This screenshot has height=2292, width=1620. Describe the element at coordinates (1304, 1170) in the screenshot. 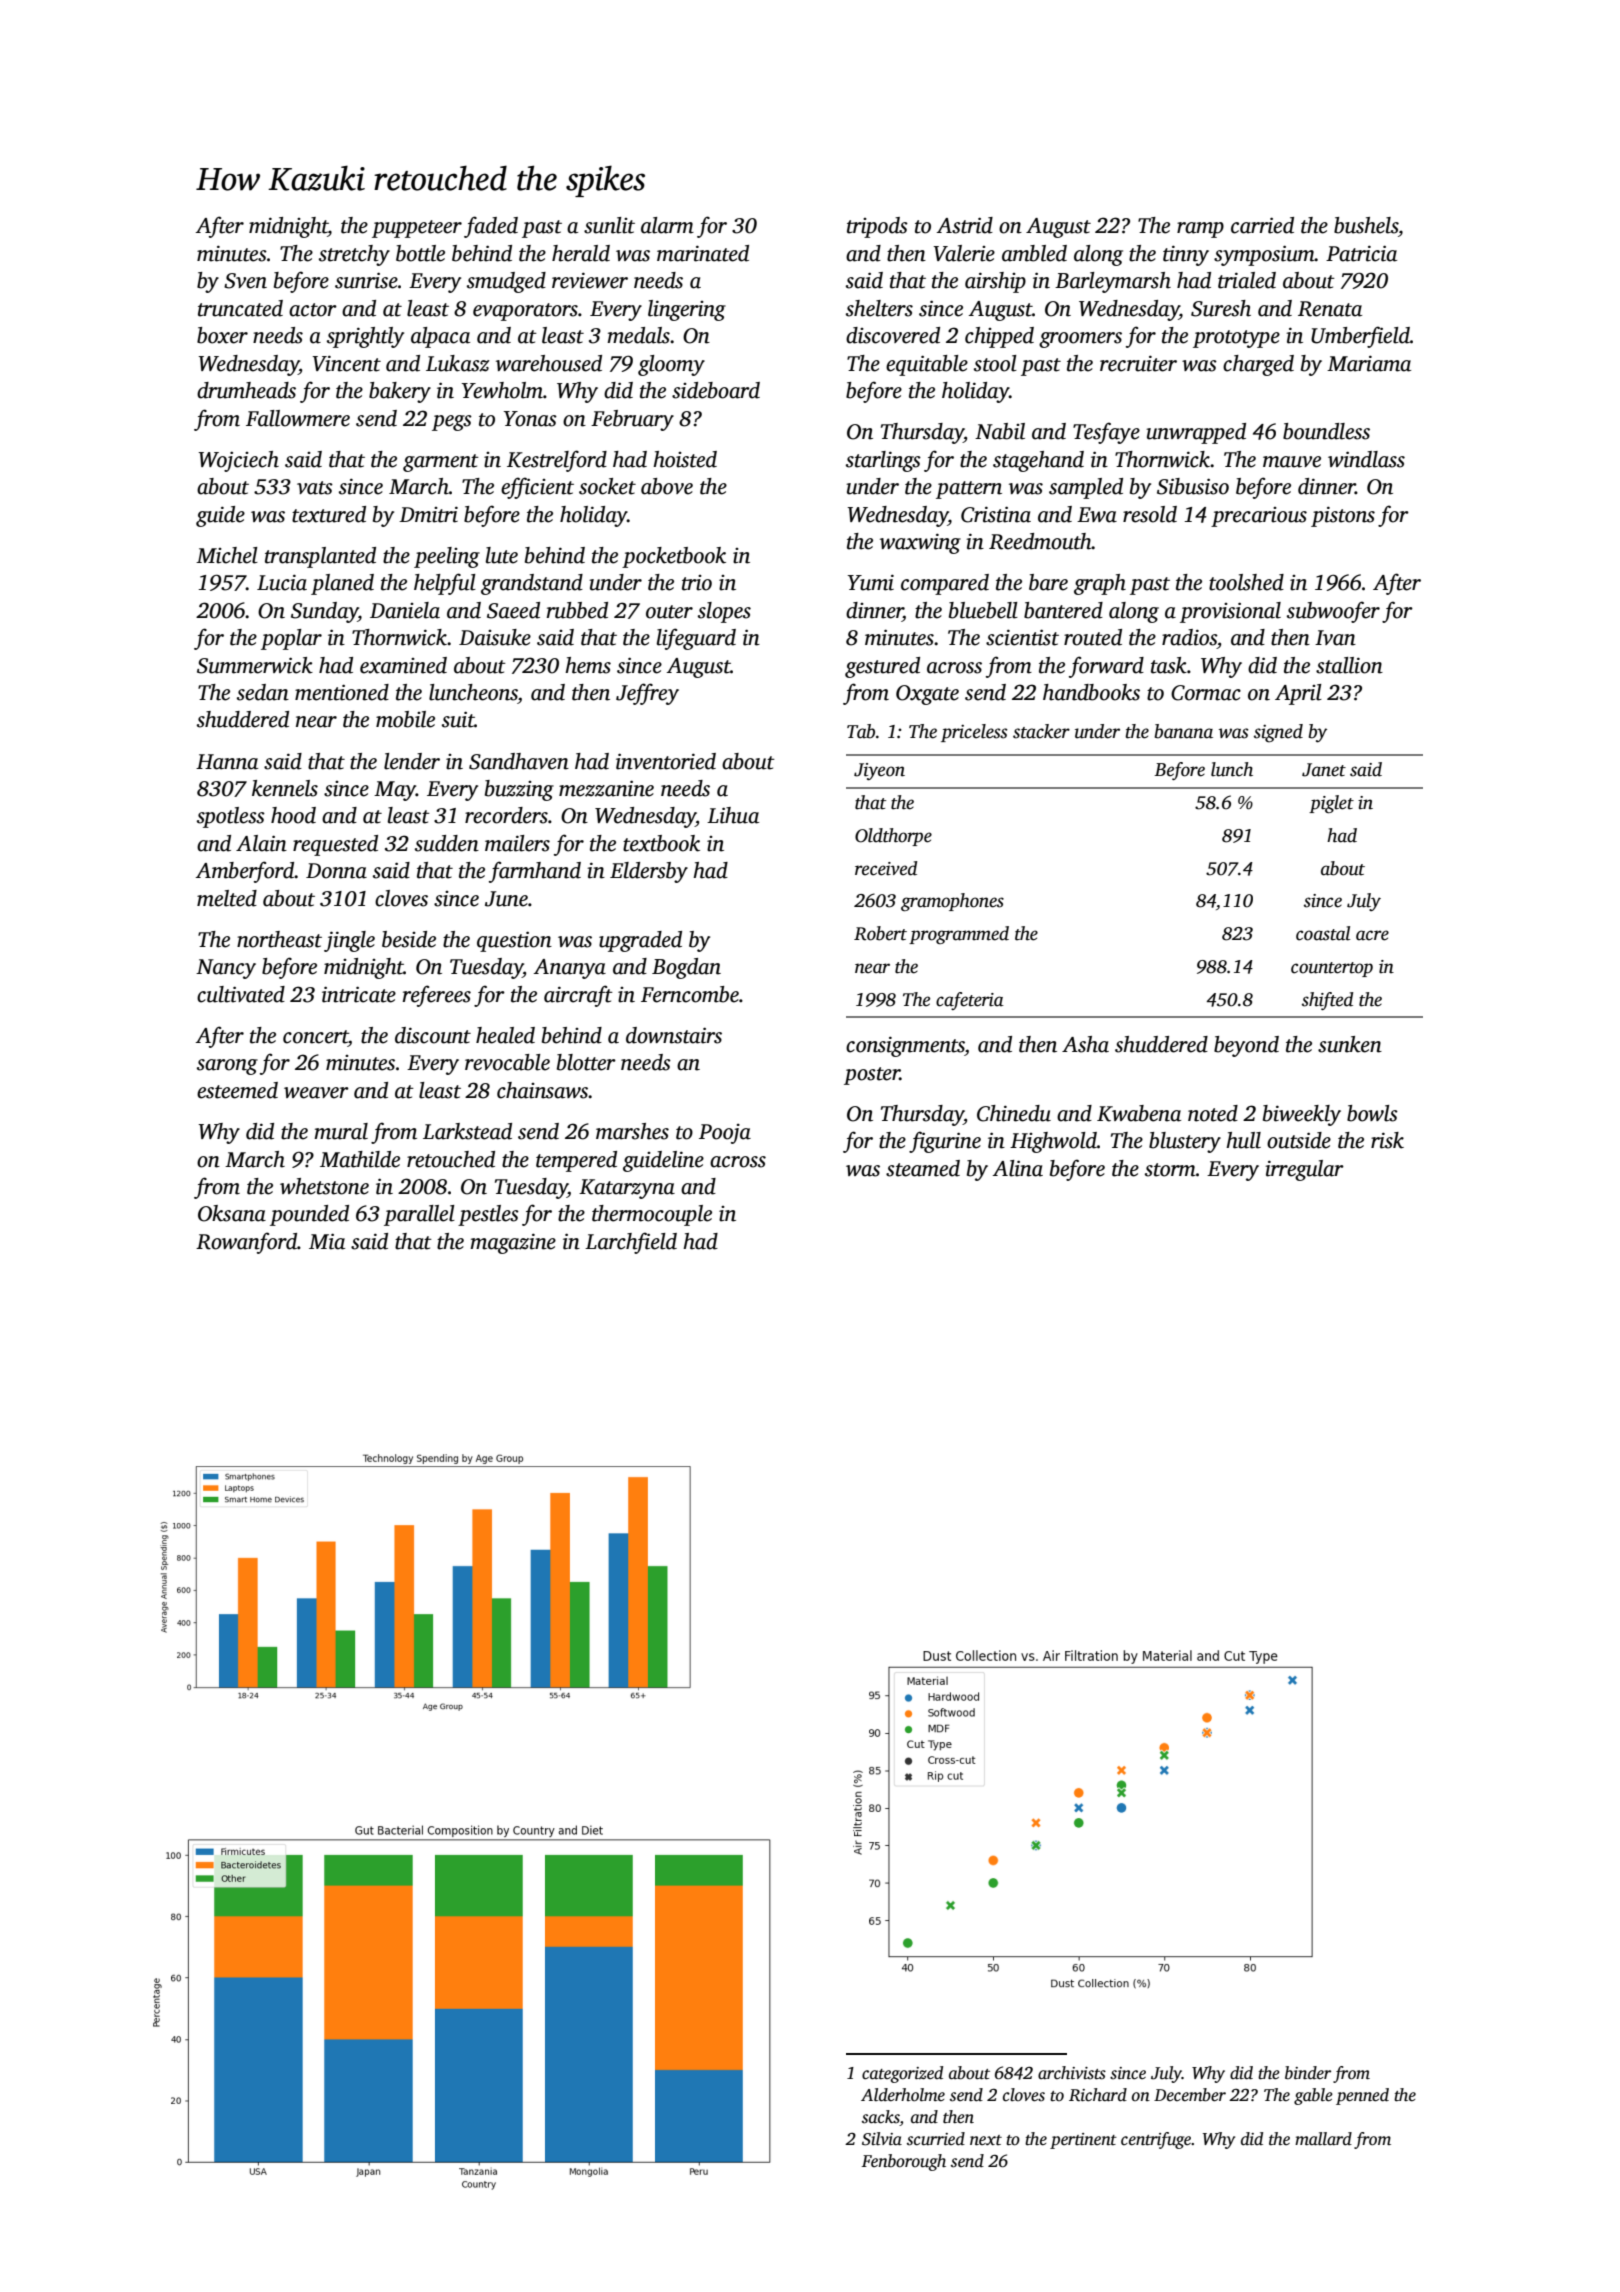

I see `irregular` at that location.
